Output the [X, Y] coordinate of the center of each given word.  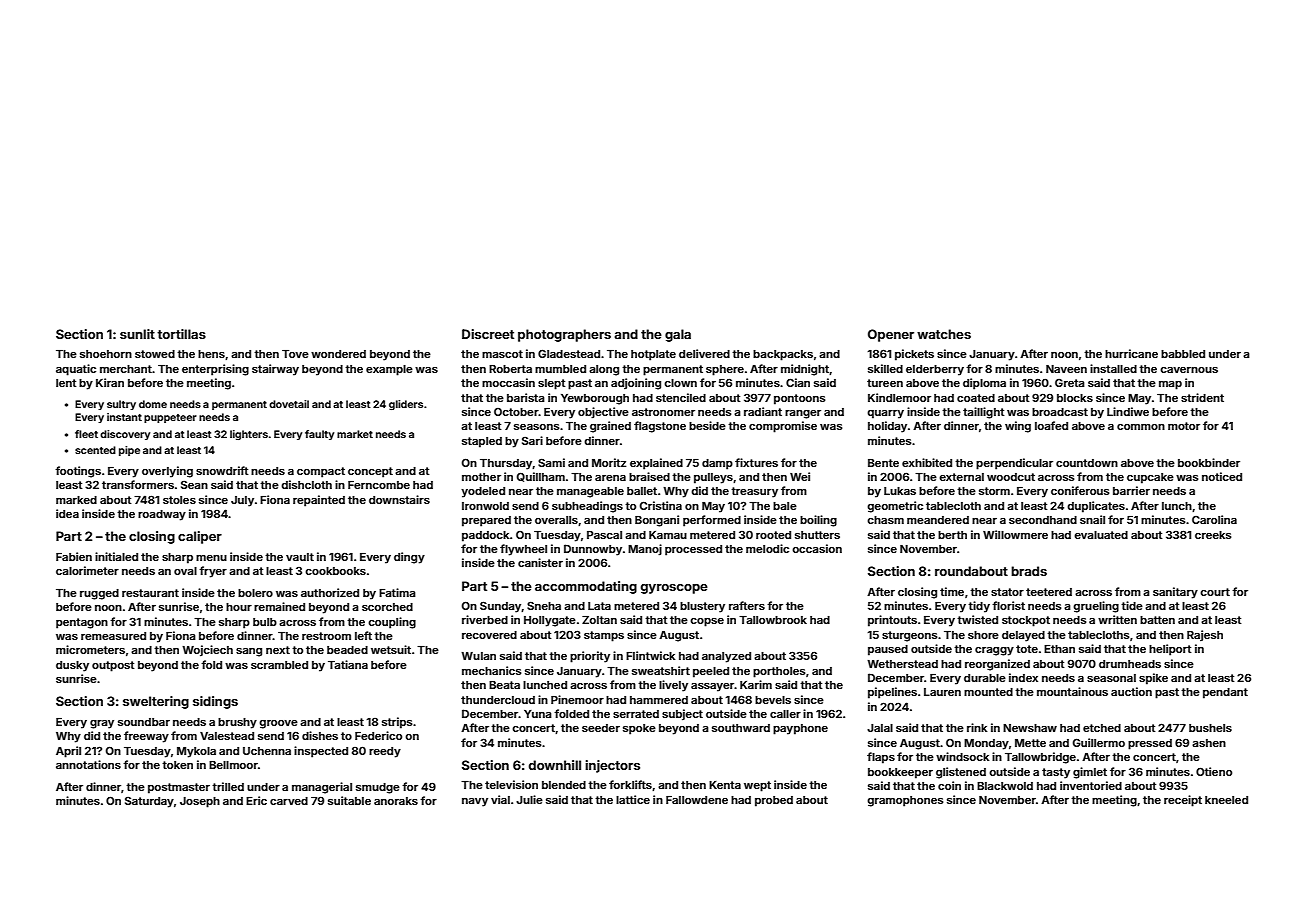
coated [976, 398]
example [389, 370]
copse [707, 622]
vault [300, 557]
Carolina [1214, 519]
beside [707, 425]
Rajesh [1205, 635]
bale [785, 506]
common [1141, 427]
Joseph [200, 802]
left [363, 635]
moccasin [508, 382]
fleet [86, 434]
